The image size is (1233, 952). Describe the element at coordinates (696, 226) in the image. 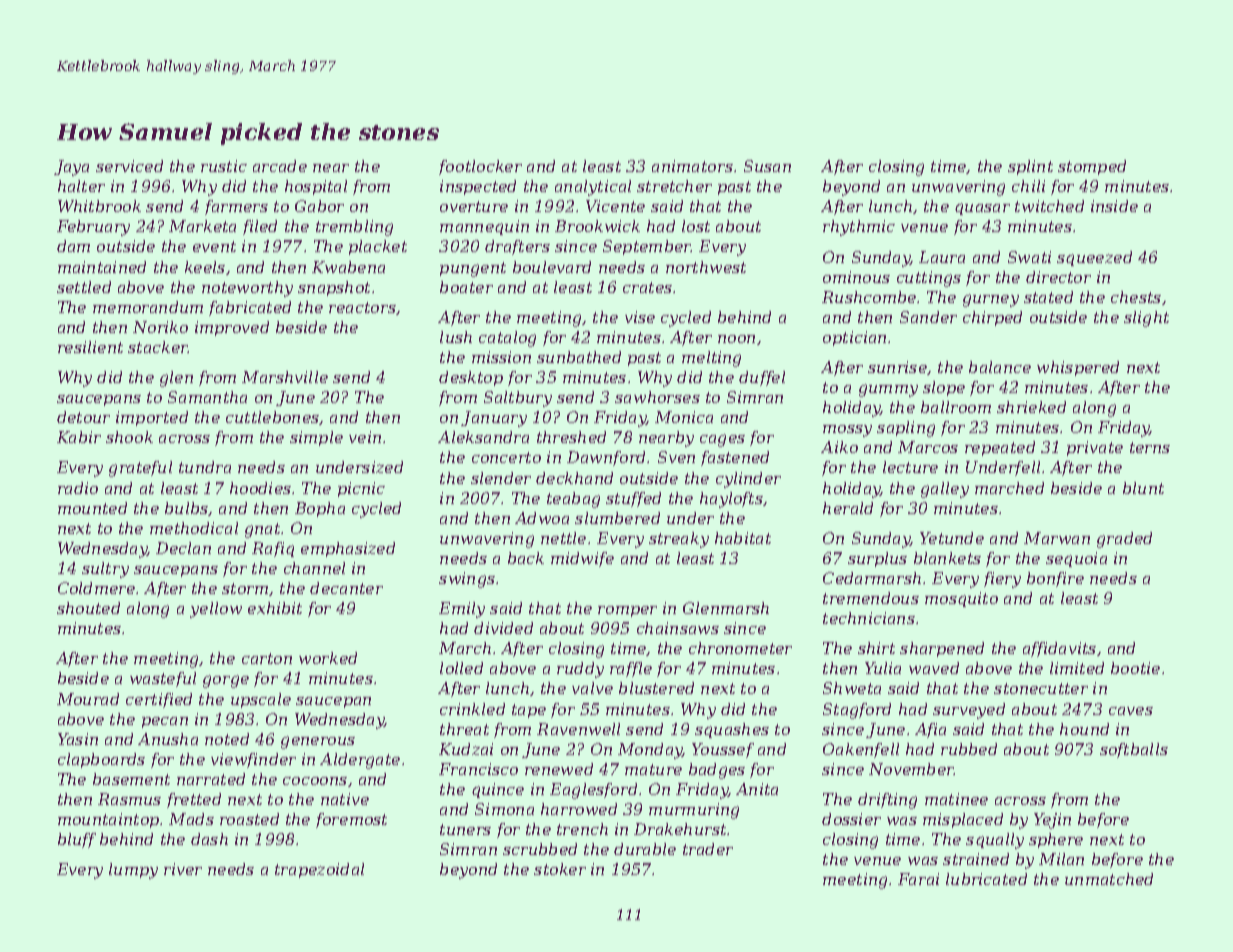

I see `lost` at that location.
